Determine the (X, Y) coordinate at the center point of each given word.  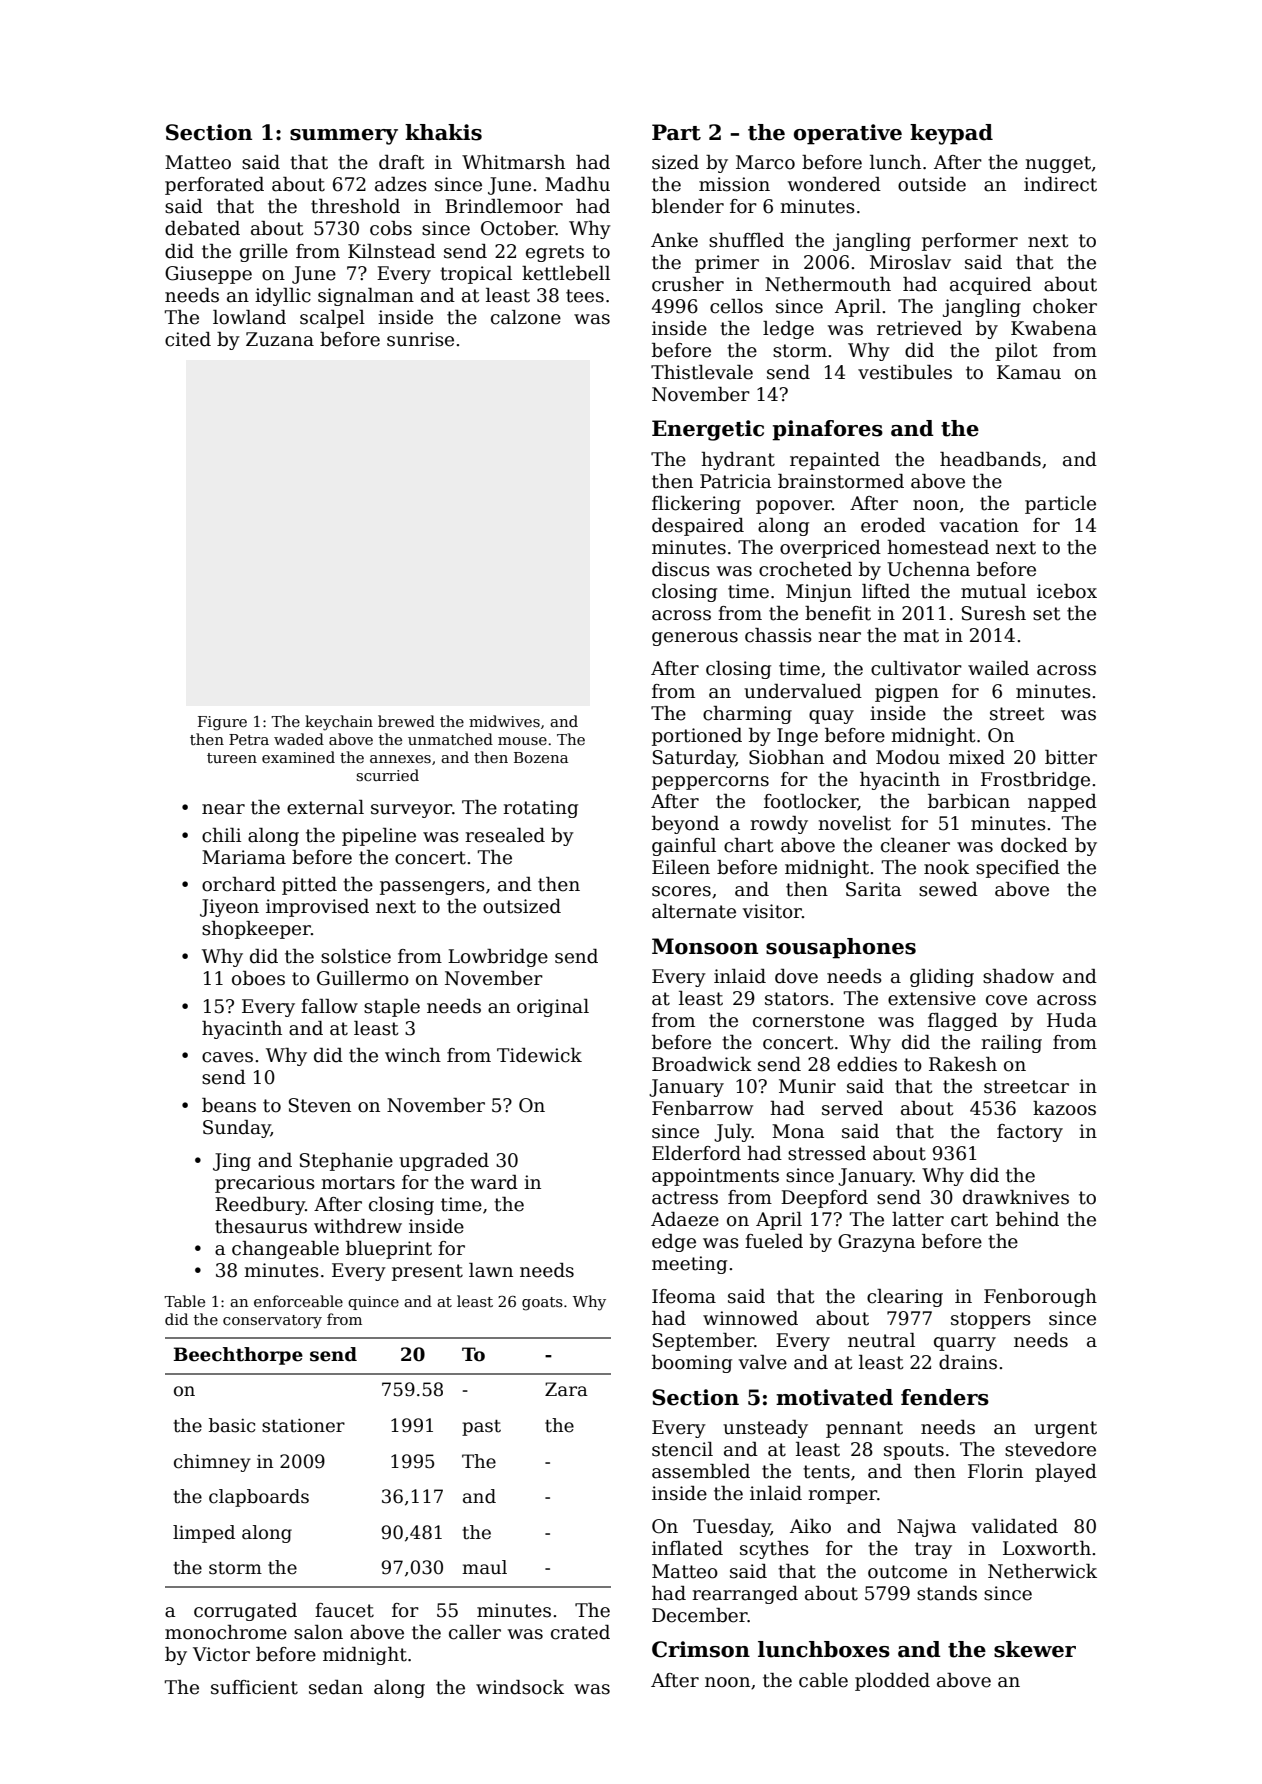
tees (585, 296)
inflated (687, 1548)
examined (298, 757)
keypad (951, 134)
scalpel (332, 319)
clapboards (259, 1498)
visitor (772, 911)
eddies (867, 1064)
